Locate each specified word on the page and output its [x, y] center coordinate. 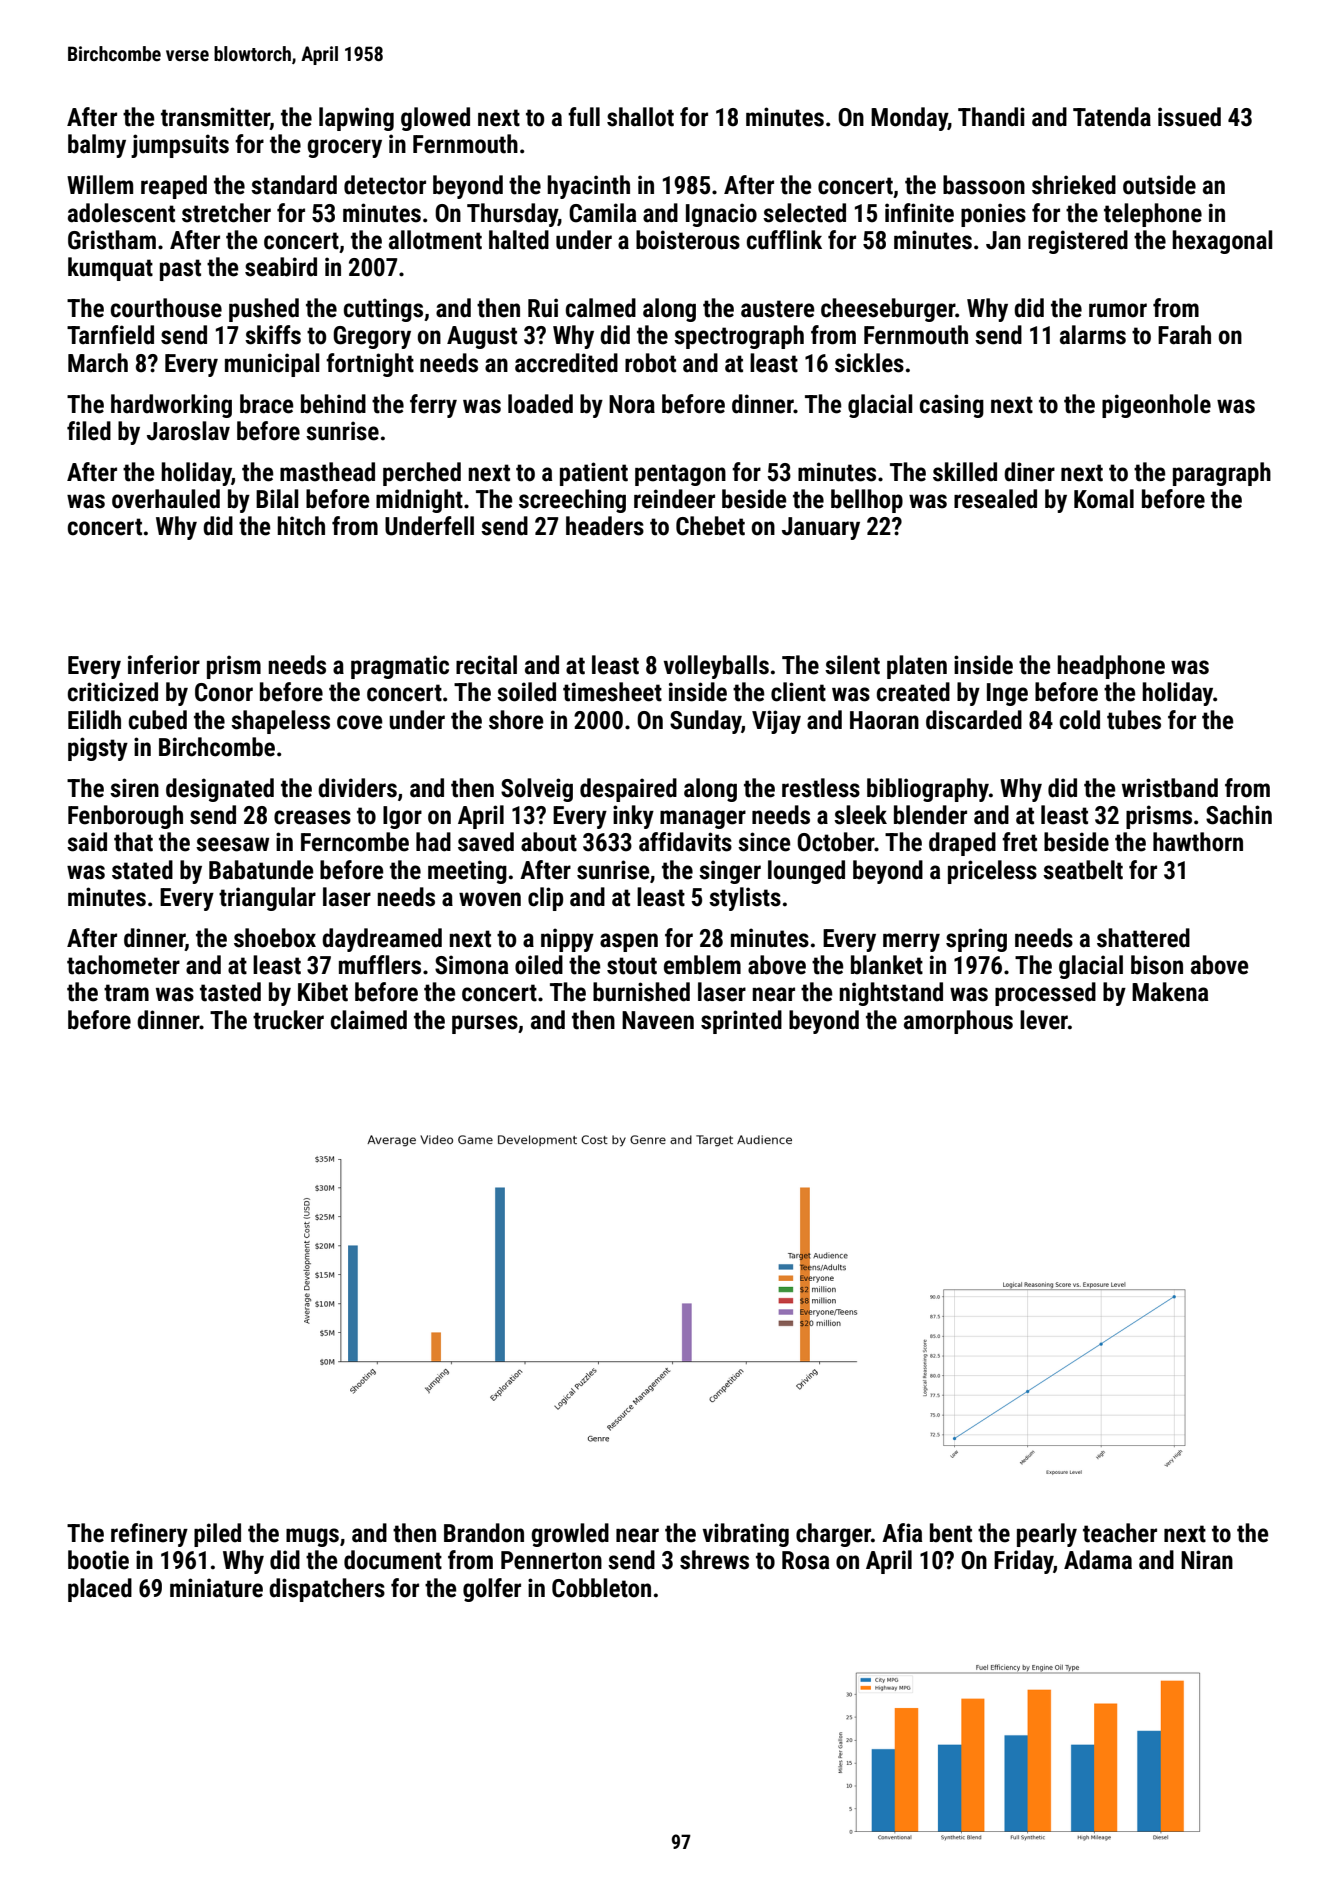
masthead [327, 472]
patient [594, 474]
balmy [97, 146]
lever [1044, 1020]
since [764, 842]
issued [1189, 117]
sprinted [741, 1022]
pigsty [98, 749]
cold [1080, 720]
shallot [640, 117]
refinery [149, 1535]
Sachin [1239, 815]
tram [126, 993]
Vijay [776, 722]
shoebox [275, 938]
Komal [1104, 499]
